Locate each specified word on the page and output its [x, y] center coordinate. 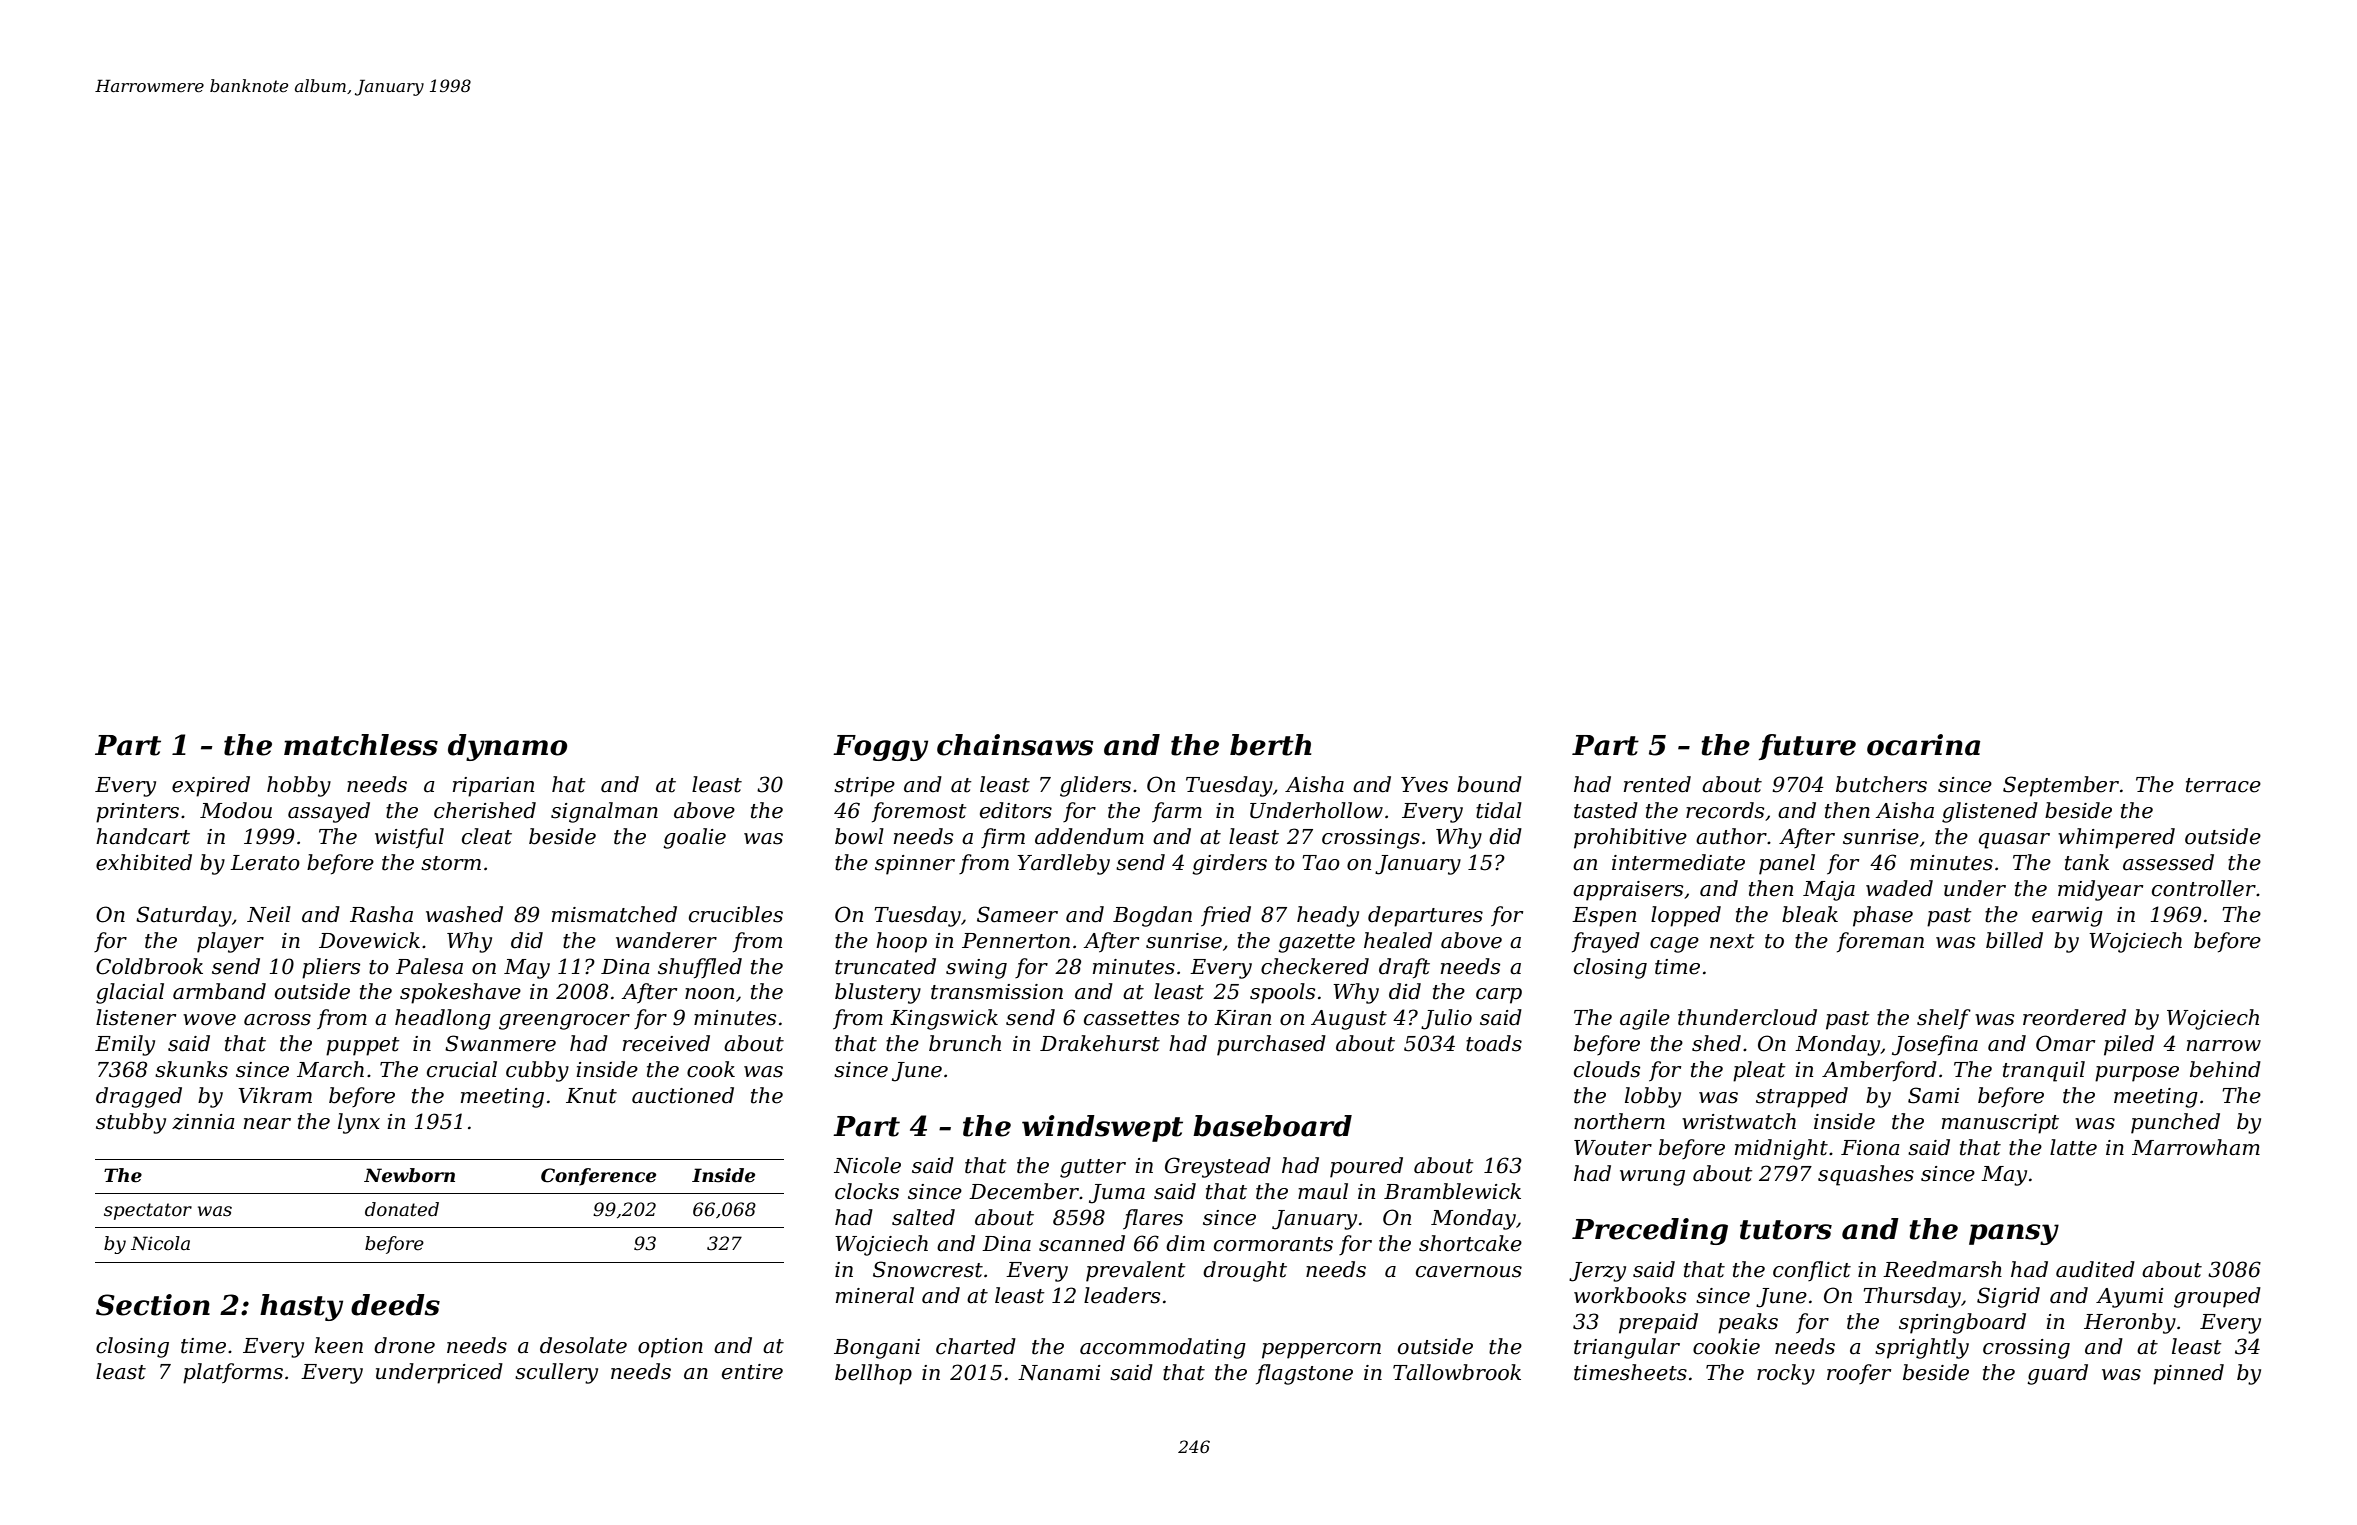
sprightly [1922, 1348]
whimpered [2116, 838]
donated [402, 1209]
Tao [1321, 863]
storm [451, 863]
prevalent [1136, 1271]
